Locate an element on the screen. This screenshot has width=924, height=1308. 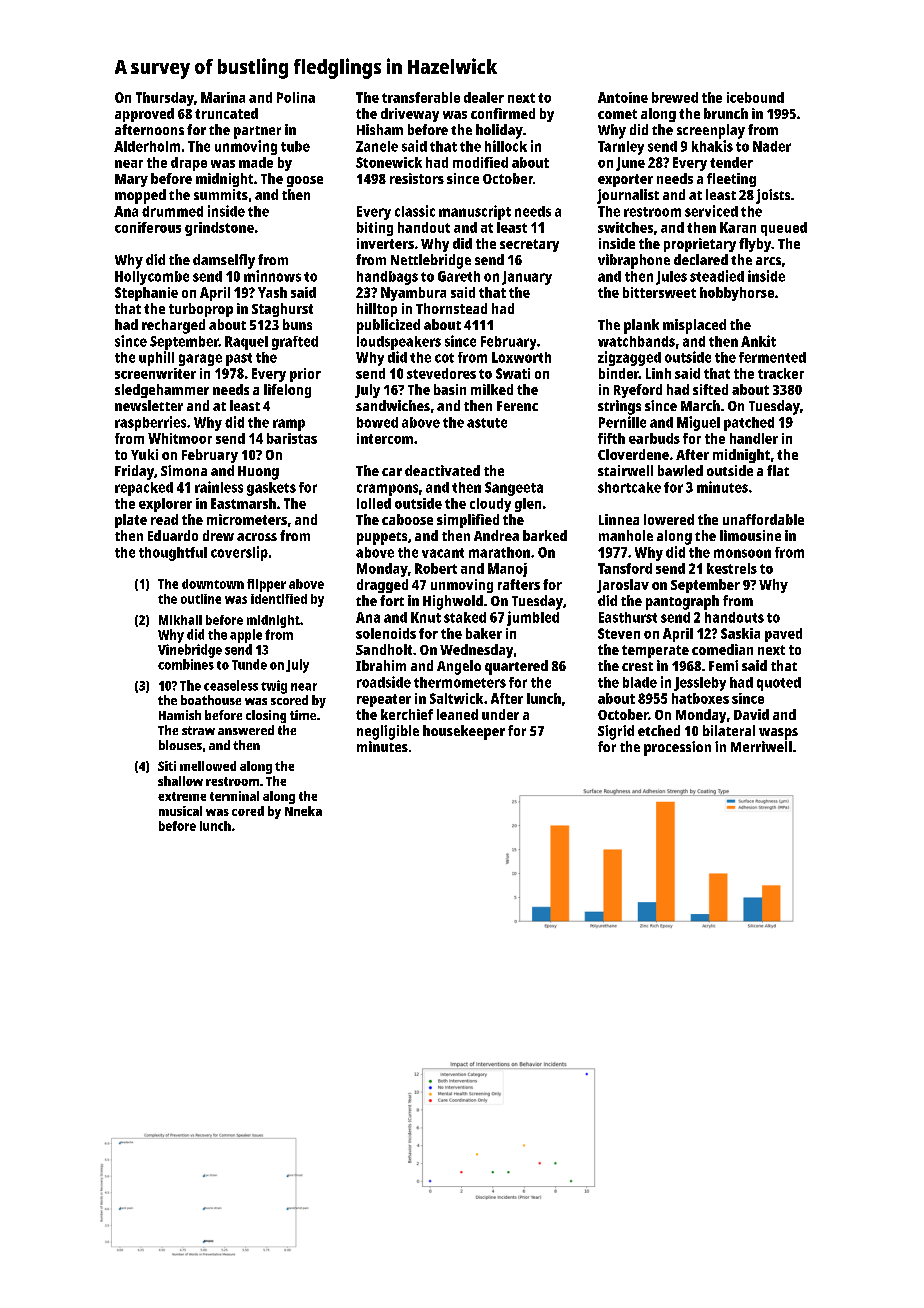
Nneka is located at coordinates (303, 811).
